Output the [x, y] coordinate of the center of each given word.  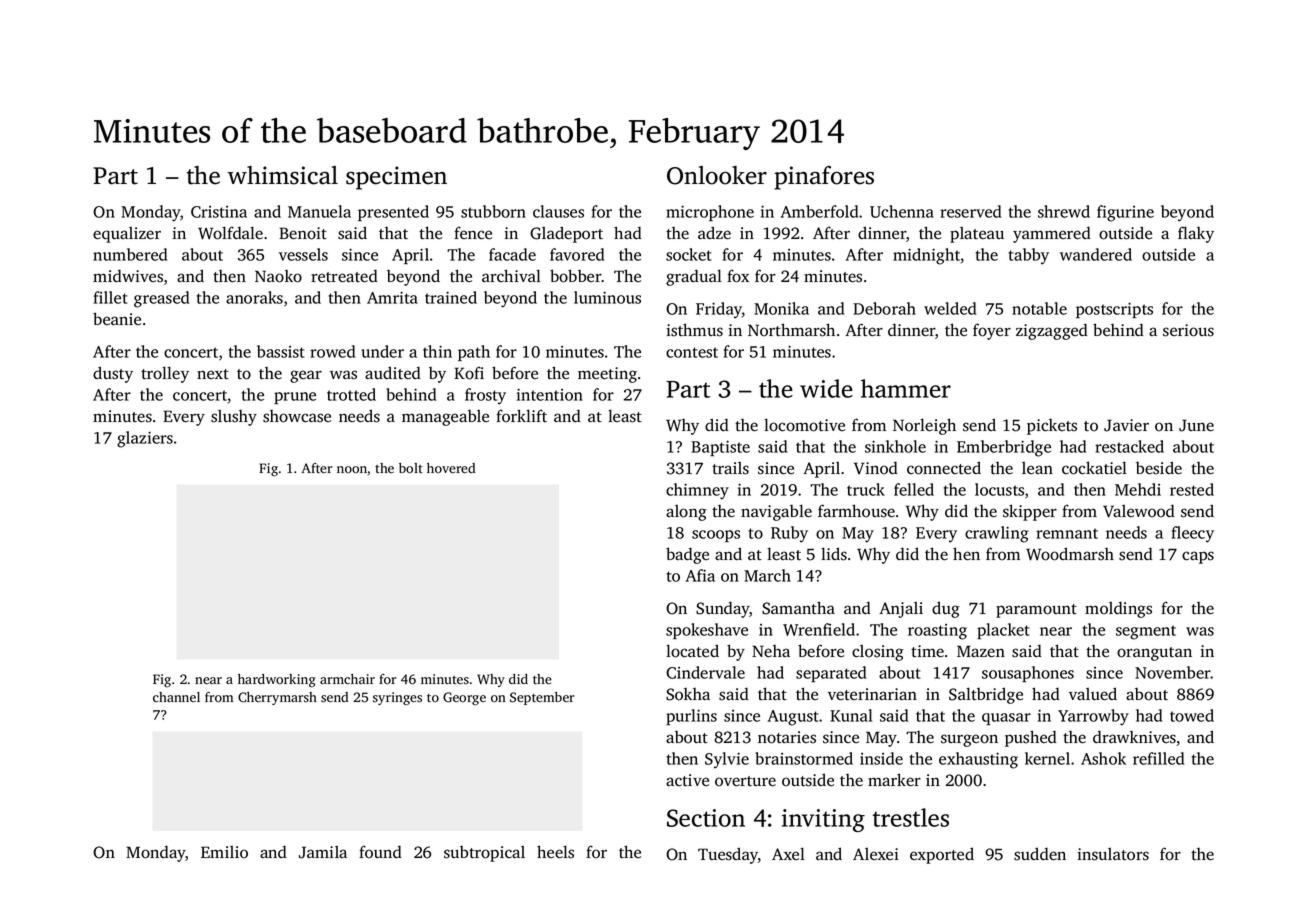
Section [706, 818]
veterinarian [872, 694]
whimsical [283, 175]
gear [306, 376]
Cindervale [705, 672]
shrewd [1064, 211]
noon [352, 470]
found [380, 852]
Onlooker [717, 175]
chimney [697, 491]
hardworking [276, 681]
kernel [1047, 758]
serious [1188, 330]
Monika [781, 308]
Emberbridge [1004, 448]
